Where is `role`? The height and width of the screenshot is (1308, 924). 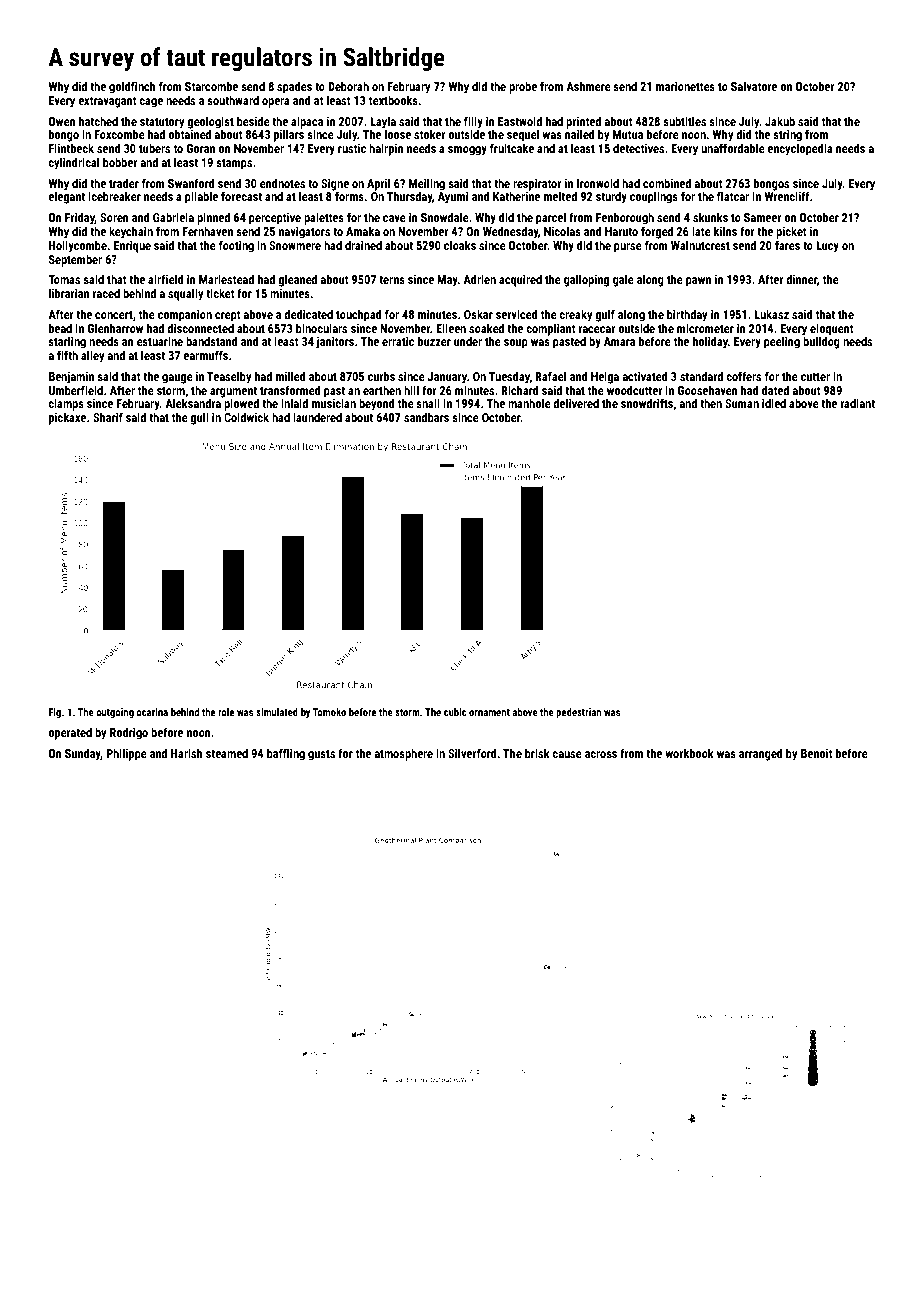 role is located at coordinates (226, 712).
